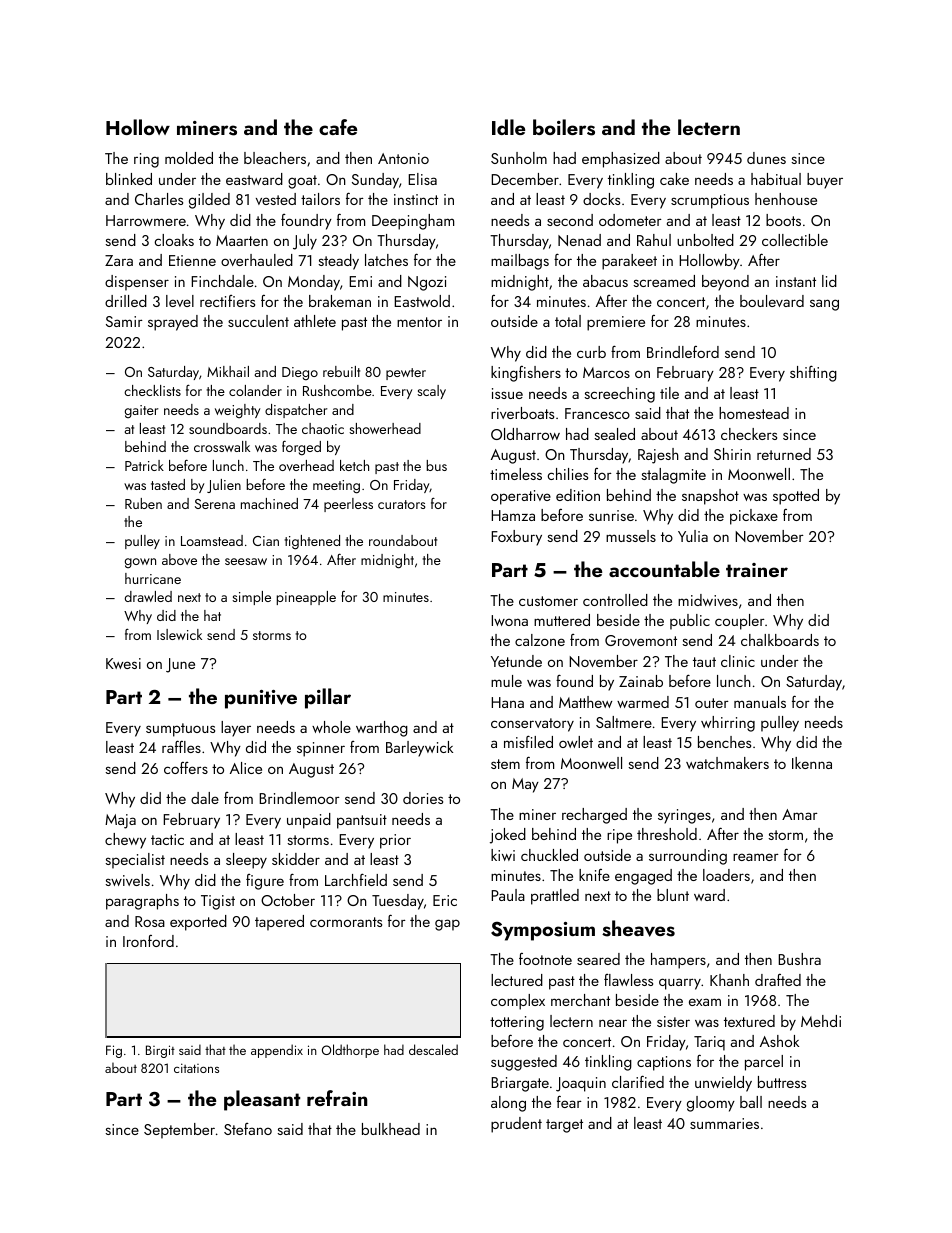  I want to click on September, so click(179, 1131).
